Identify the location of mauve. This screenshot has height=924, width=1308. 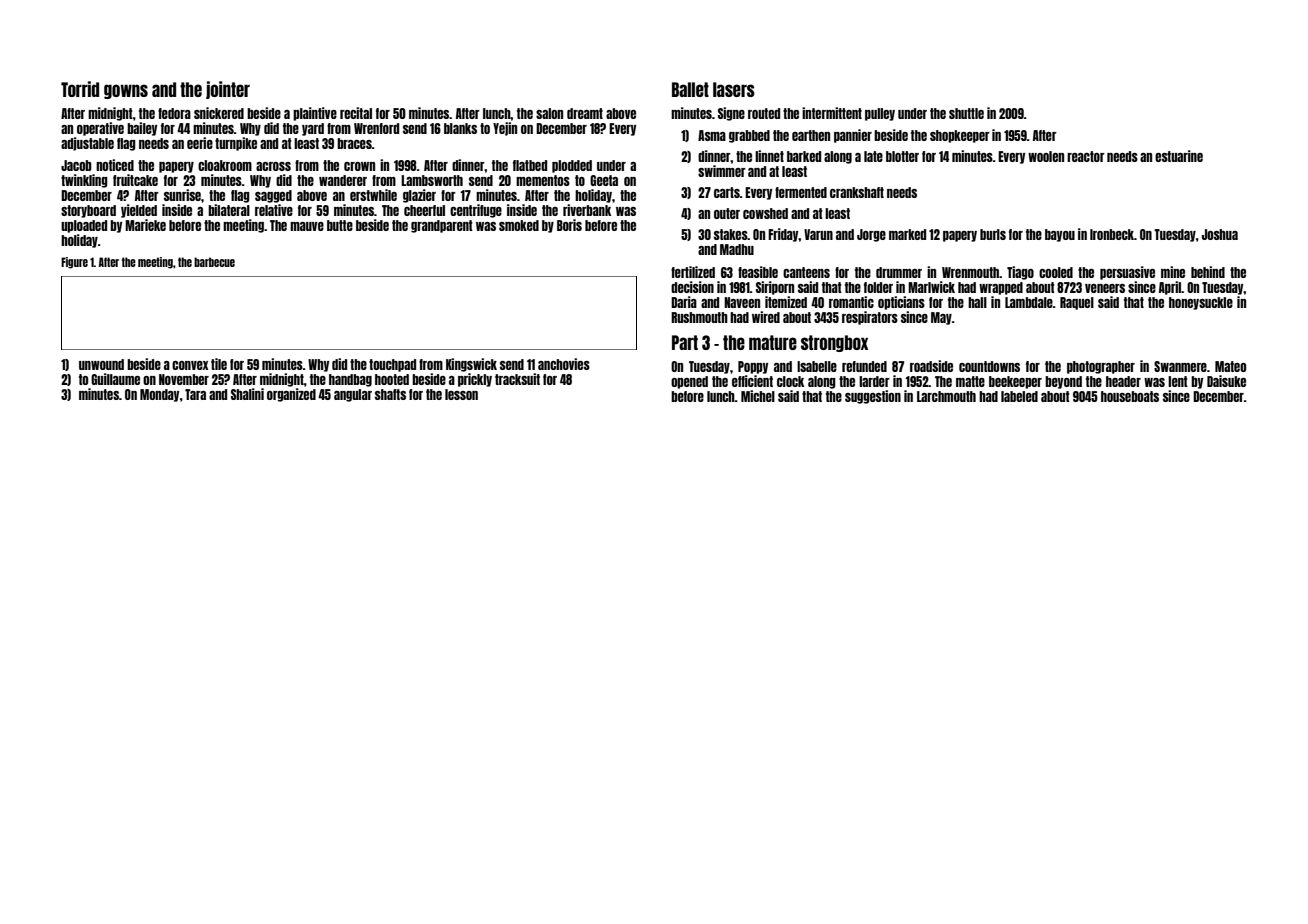
(307, 226).
